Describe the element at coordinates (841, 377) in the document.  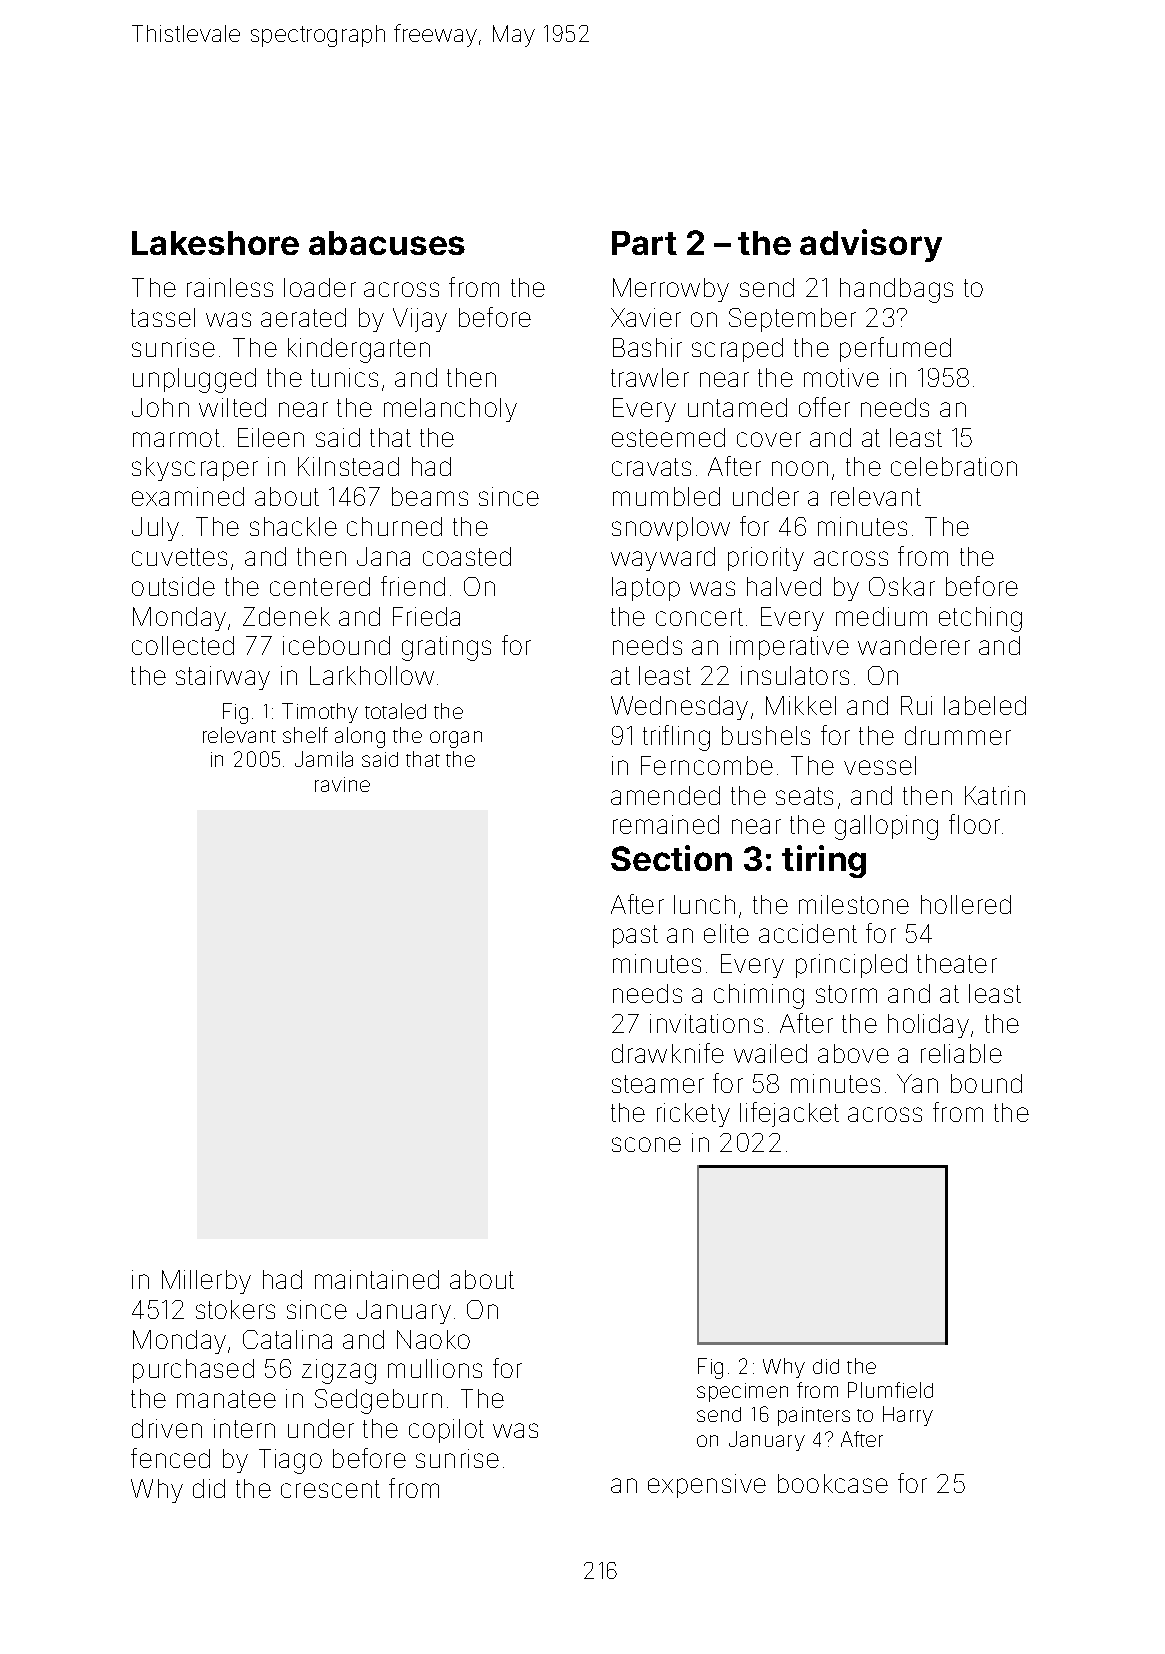
I see `motive` at that location.
